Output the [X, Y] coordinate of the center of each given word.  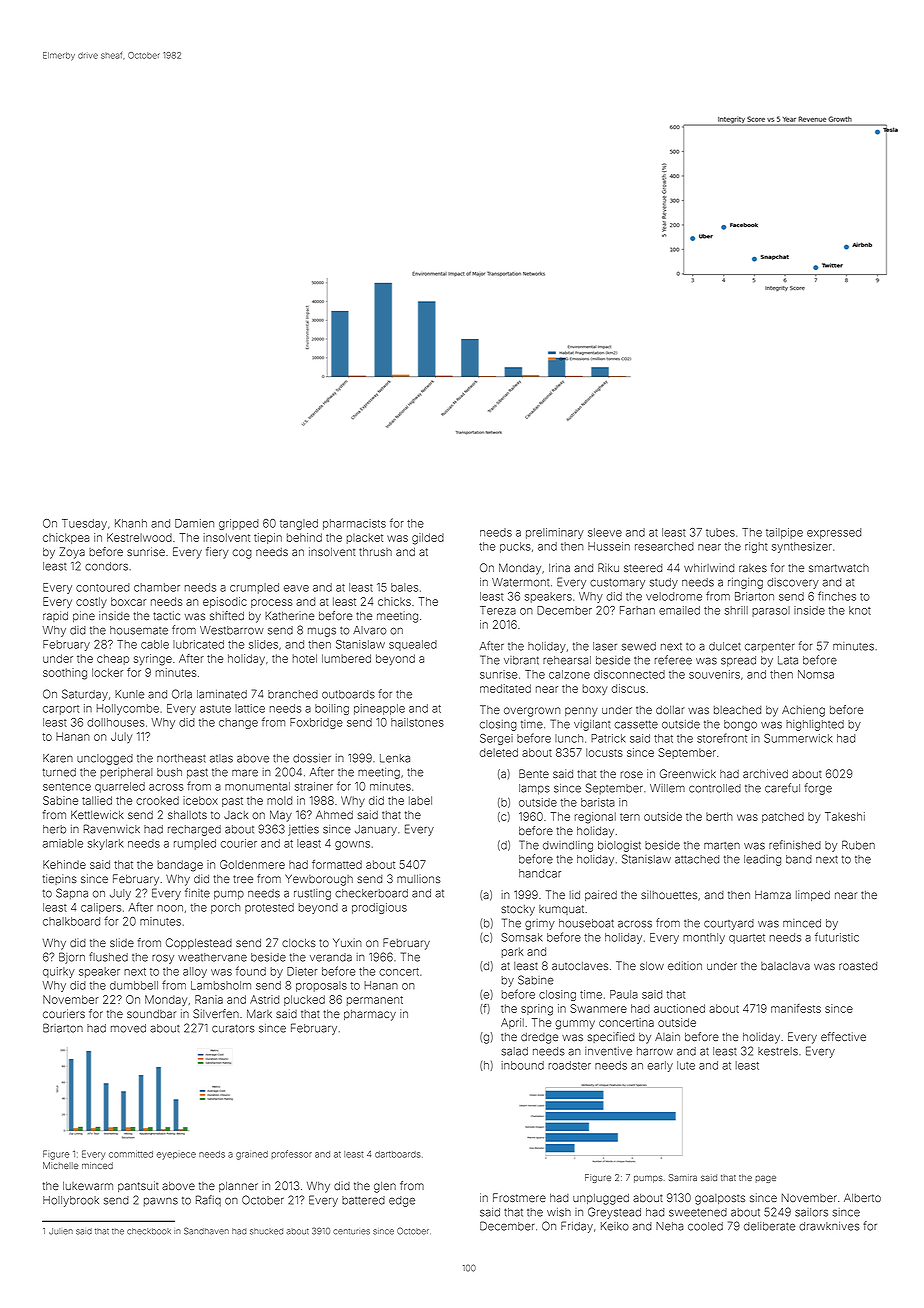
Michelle [60, 1165]
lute [686, 1065]
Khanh [131, 523]
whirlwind [709, 567]
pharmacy [370, 1015]
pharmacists [354, 524]
